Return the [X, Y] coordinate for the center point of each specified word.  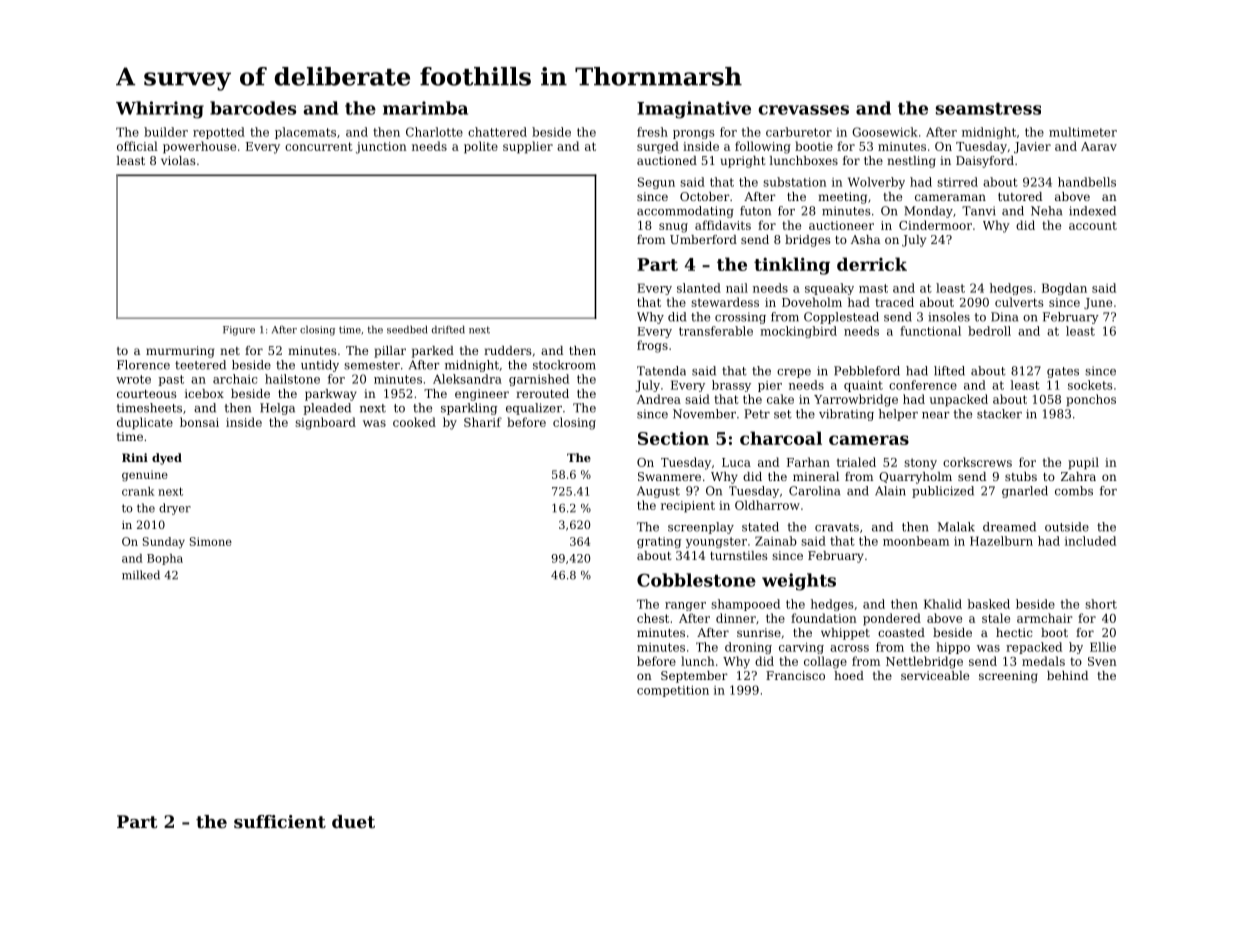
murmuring [180, 352]
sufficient [280, 821]
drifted [448, 329]
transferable [716, 331]
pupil [1083, 463]
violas [178, 160]
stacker [999, 414]
